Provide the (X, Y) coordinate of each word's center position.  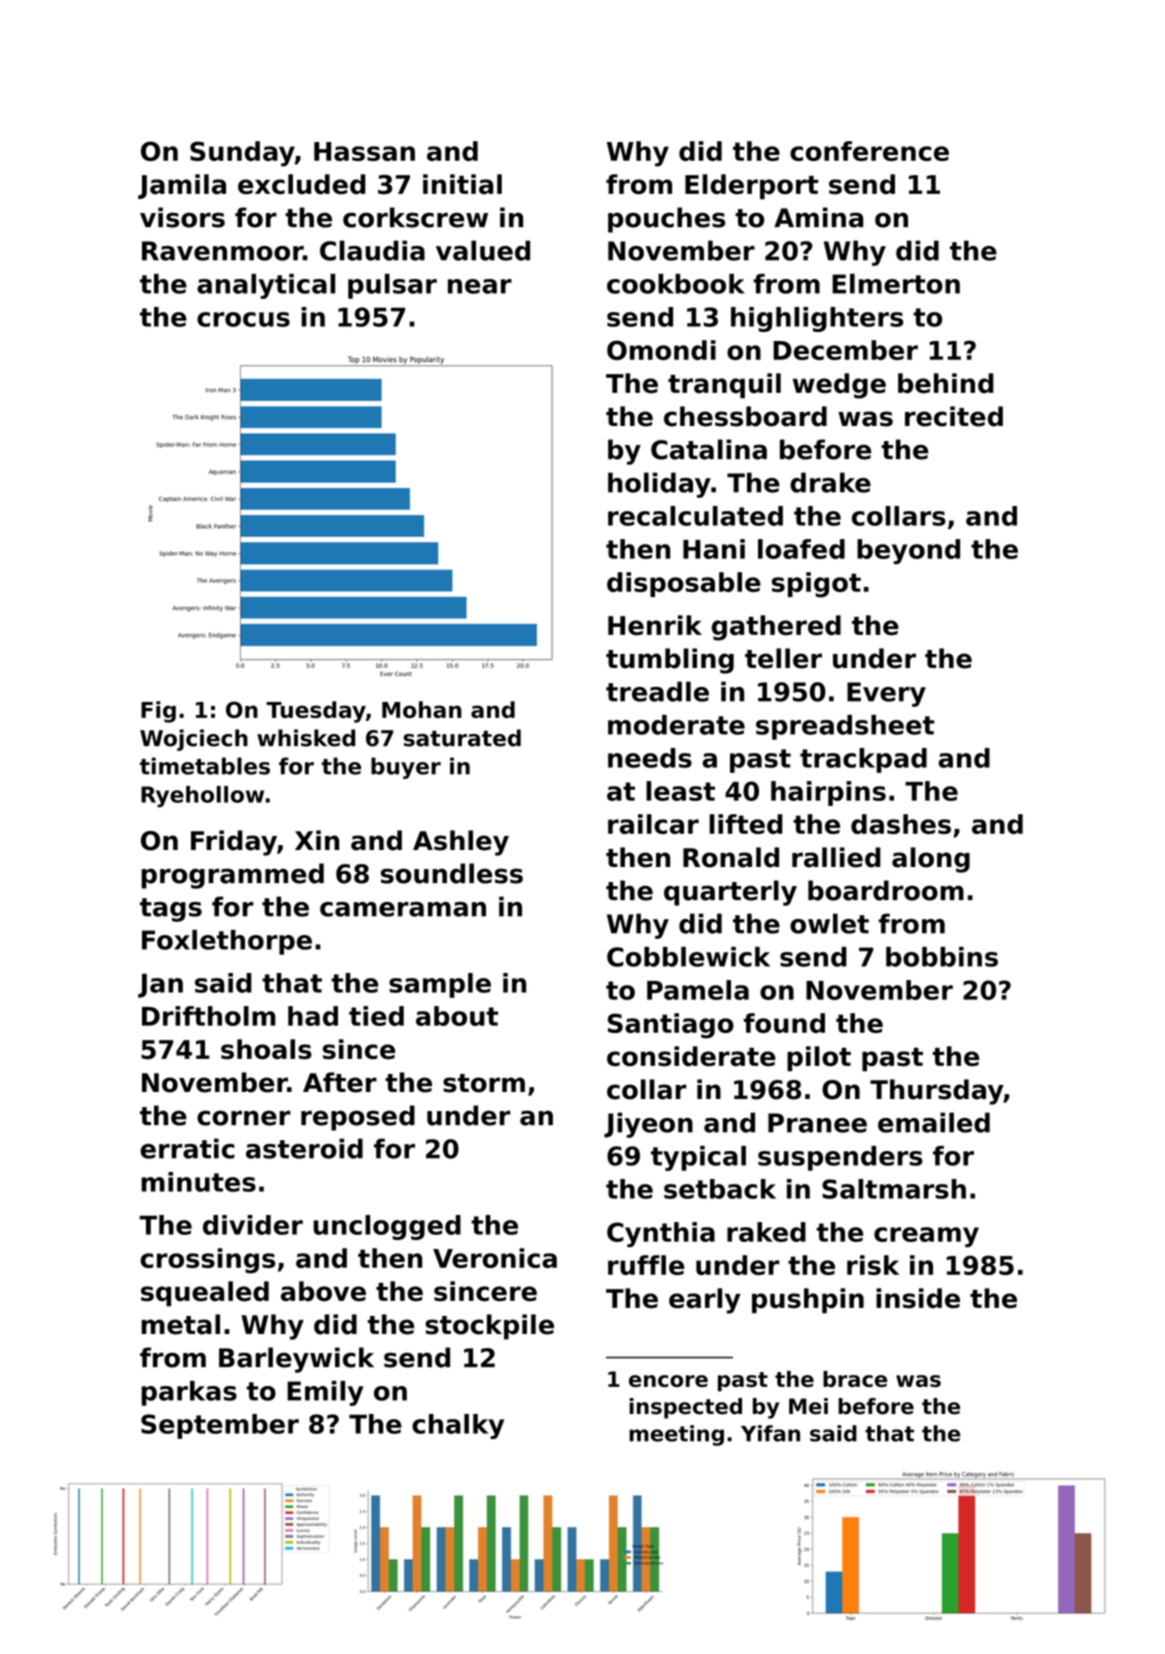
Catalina (709, 449)
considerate (691, 1056)
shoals (266, 1049)
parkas (189, 1393)
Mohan (422, 709)
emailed (934, 1122)
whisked (306, 738)
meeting (676, 1435)
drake (830, 482)
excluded (302, 184)
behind (946, 383)
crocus (243, 319)
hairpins (828, 793)
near (480, 286)
